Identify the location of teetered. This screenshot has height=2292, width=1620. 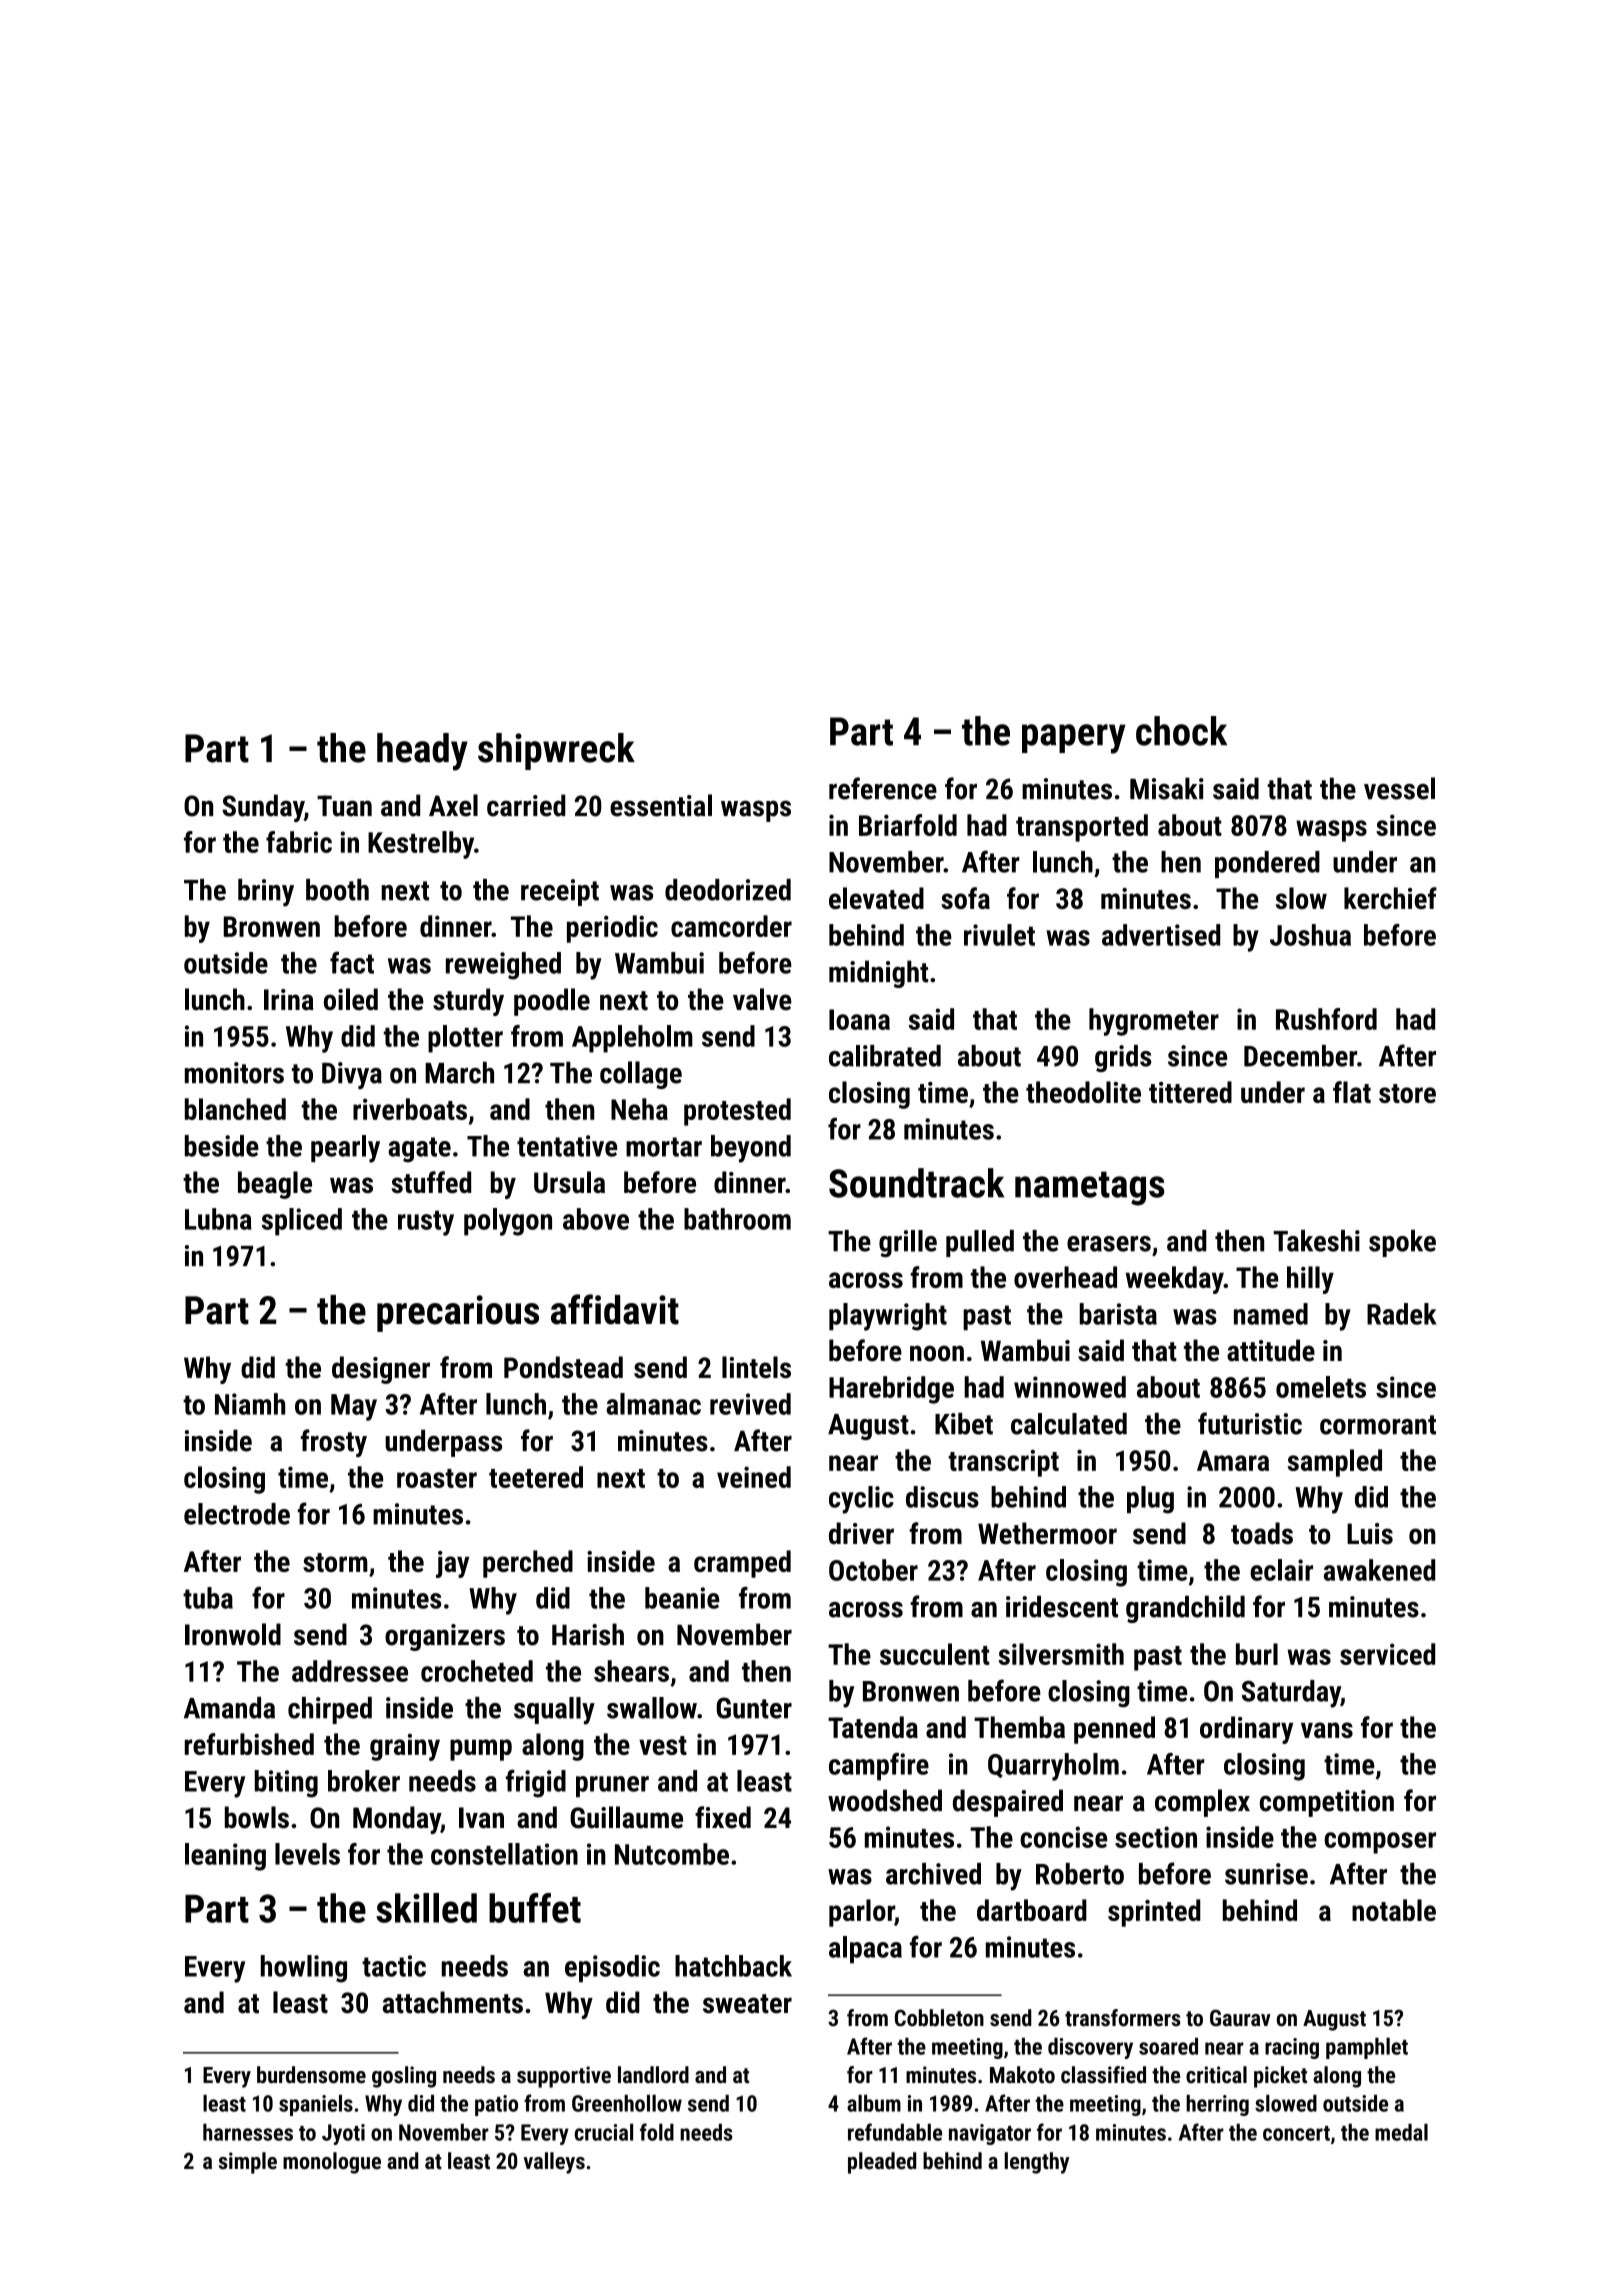
(536, 1477).
